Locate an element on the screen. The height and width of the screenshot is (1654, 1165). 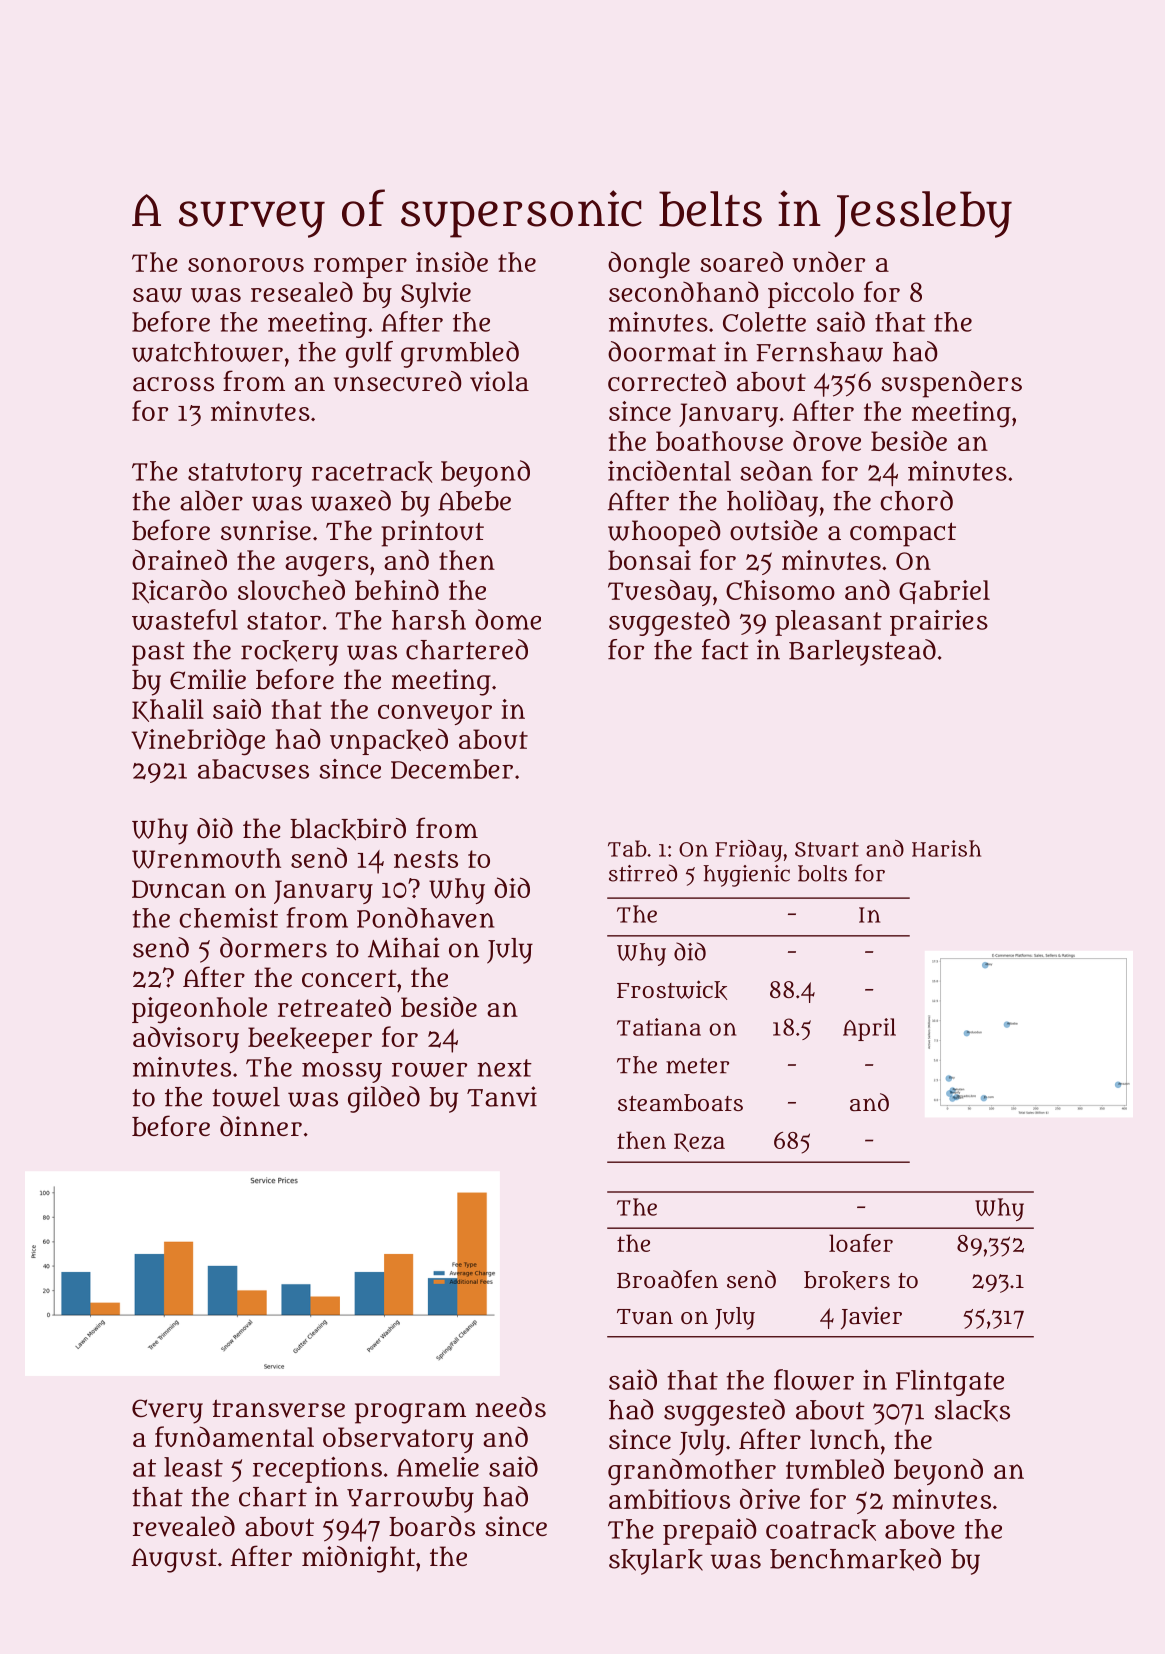
dormers is located at coordinates (273, 947).
